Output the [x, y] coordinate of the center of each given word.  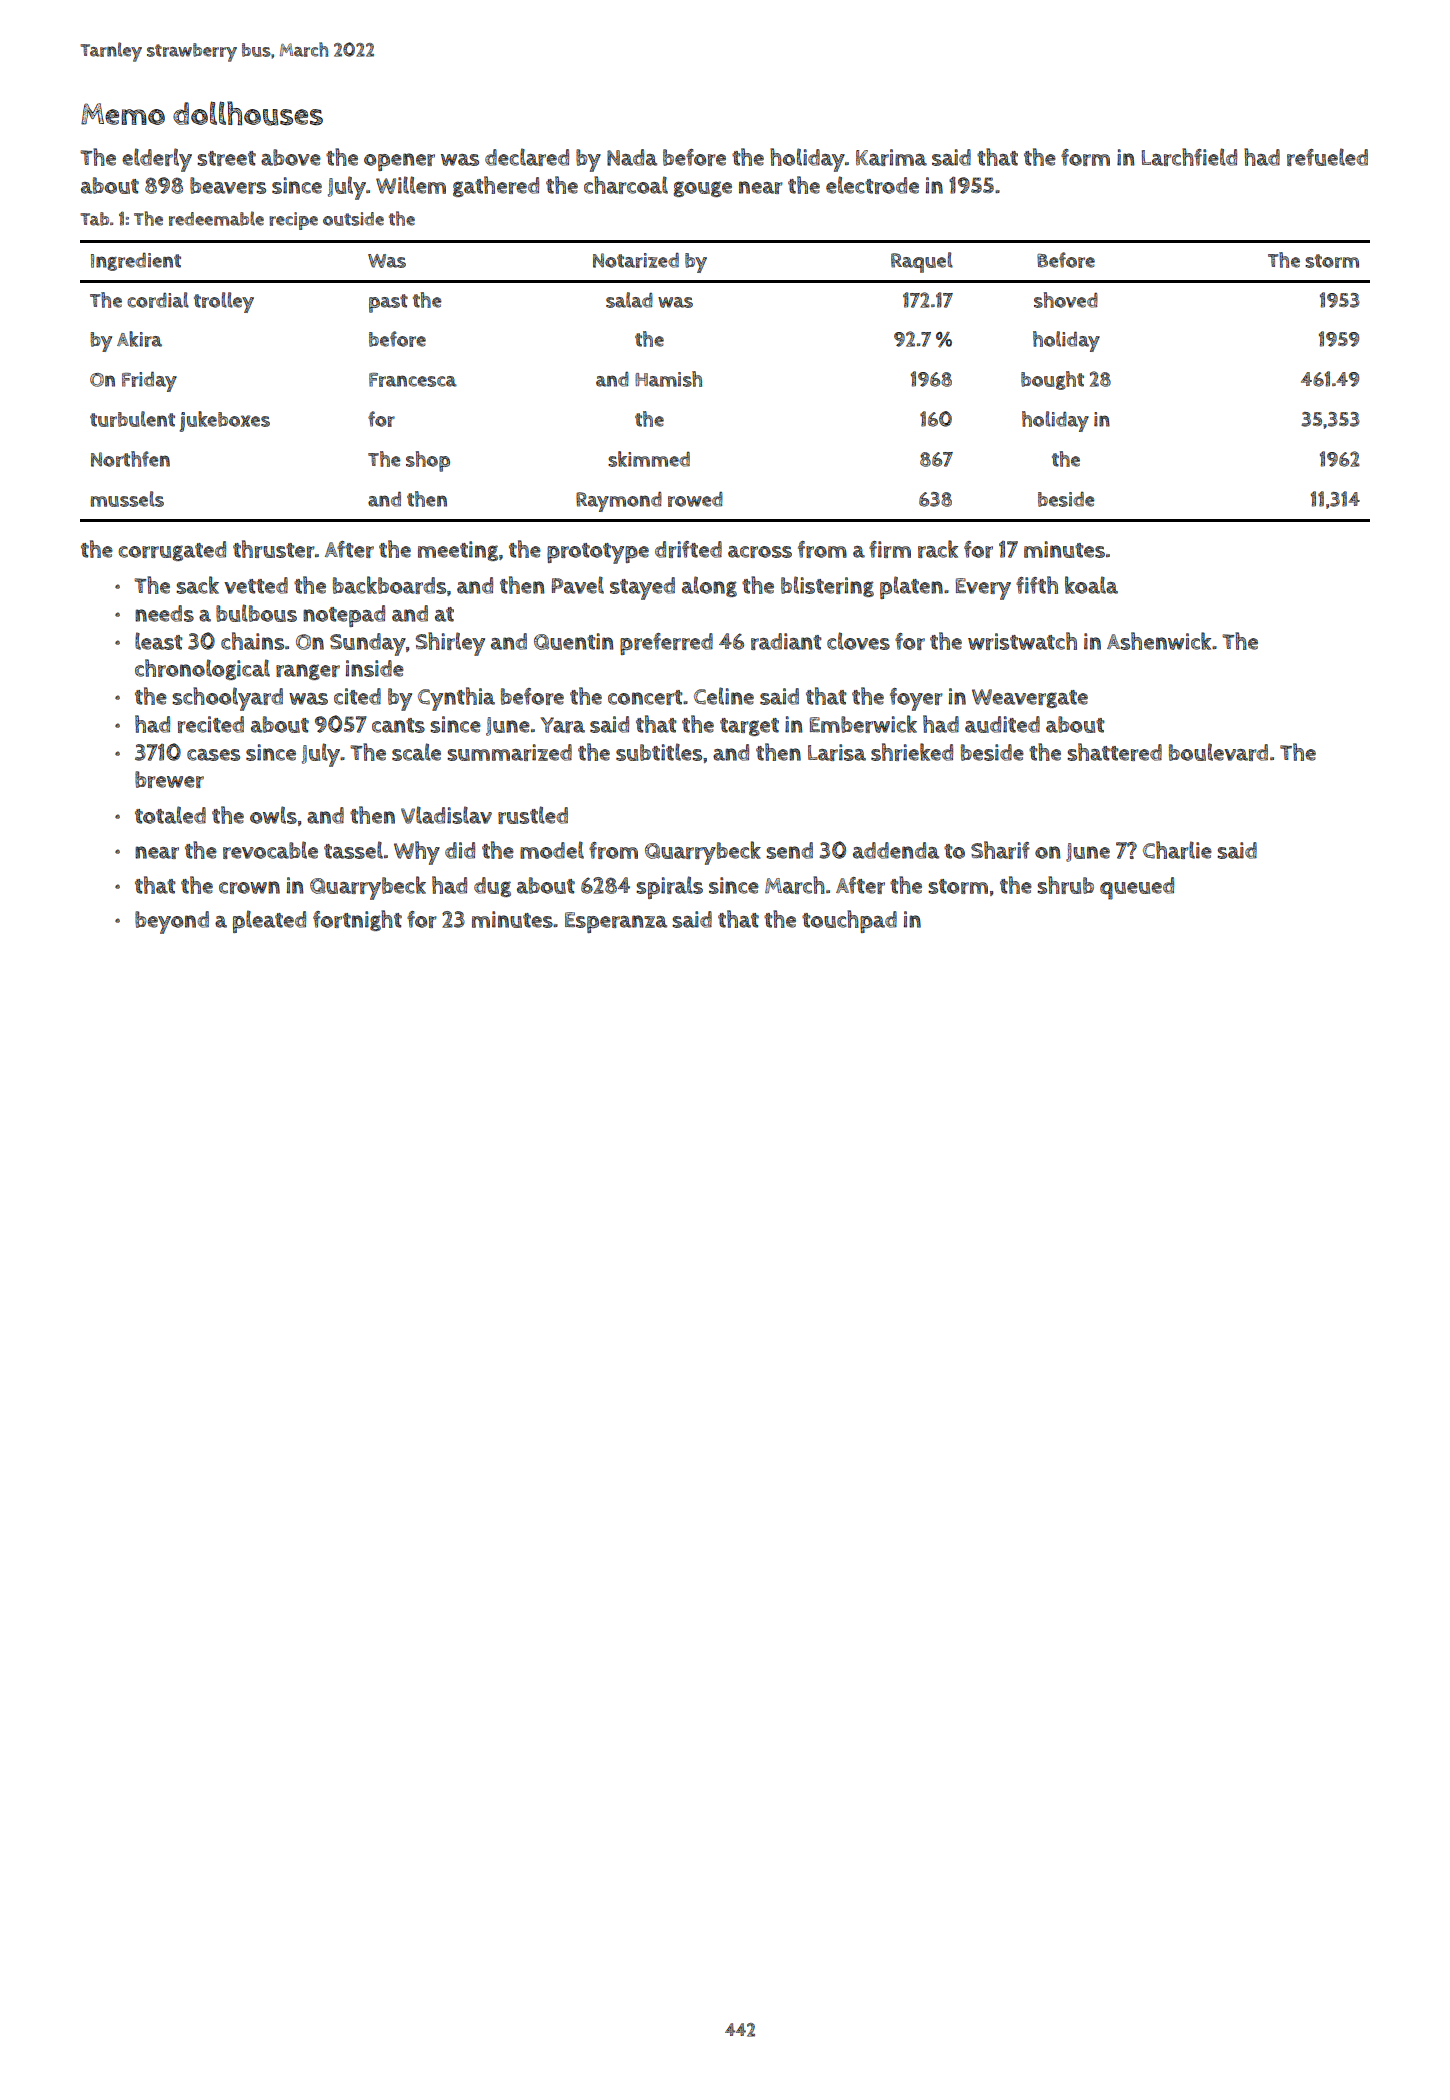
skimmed [649, 459]
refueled [1327, 157]
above [291, 157]
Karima [891, 157]
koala [1091, 585]
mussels [127, 499]
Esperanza [616, 922]
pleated [269, 921]
